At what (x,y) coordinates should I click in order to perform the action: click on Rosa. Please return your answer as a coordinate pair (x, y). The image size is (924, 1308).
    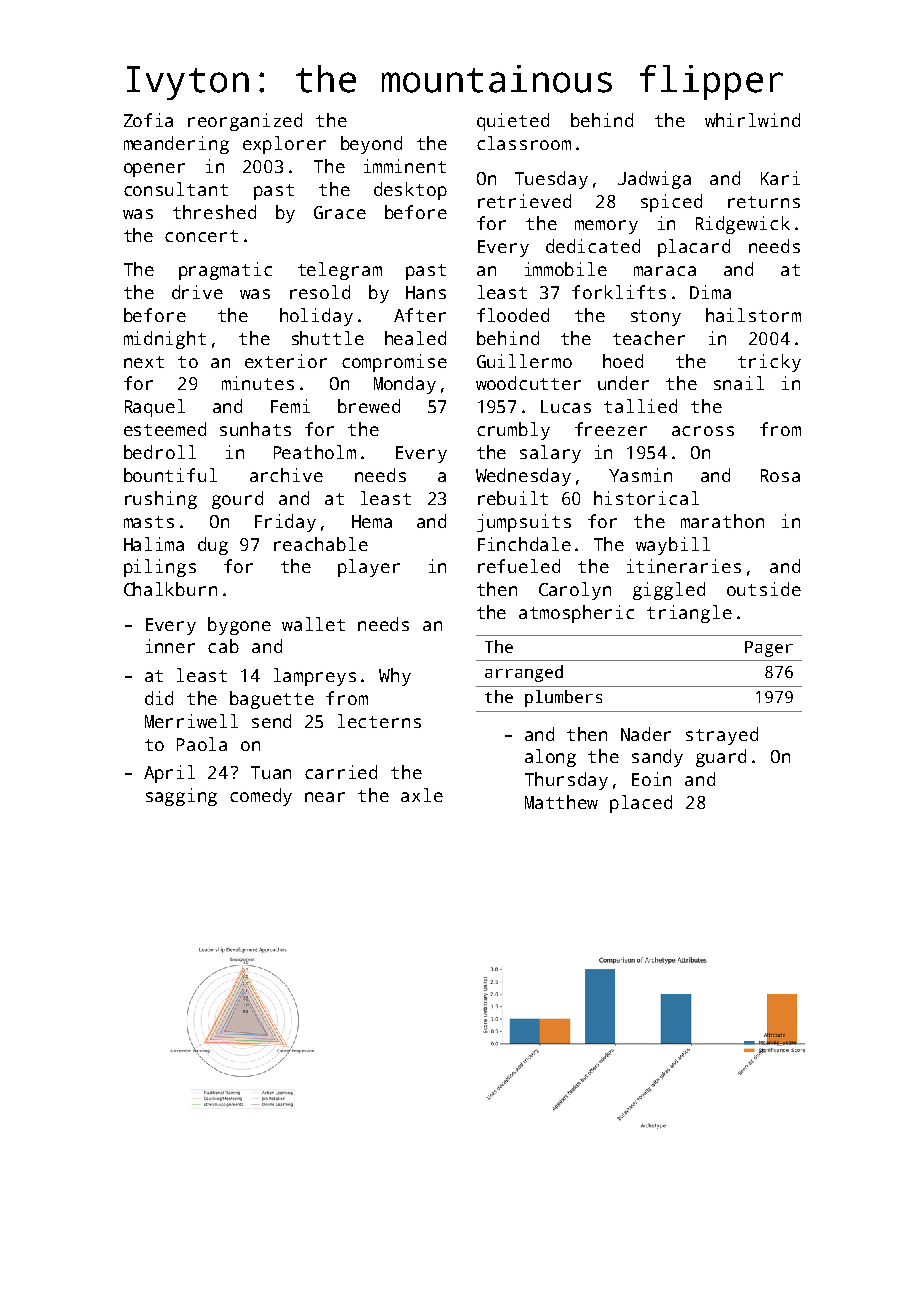
    Looking at the image, I should click on (780, 475).
